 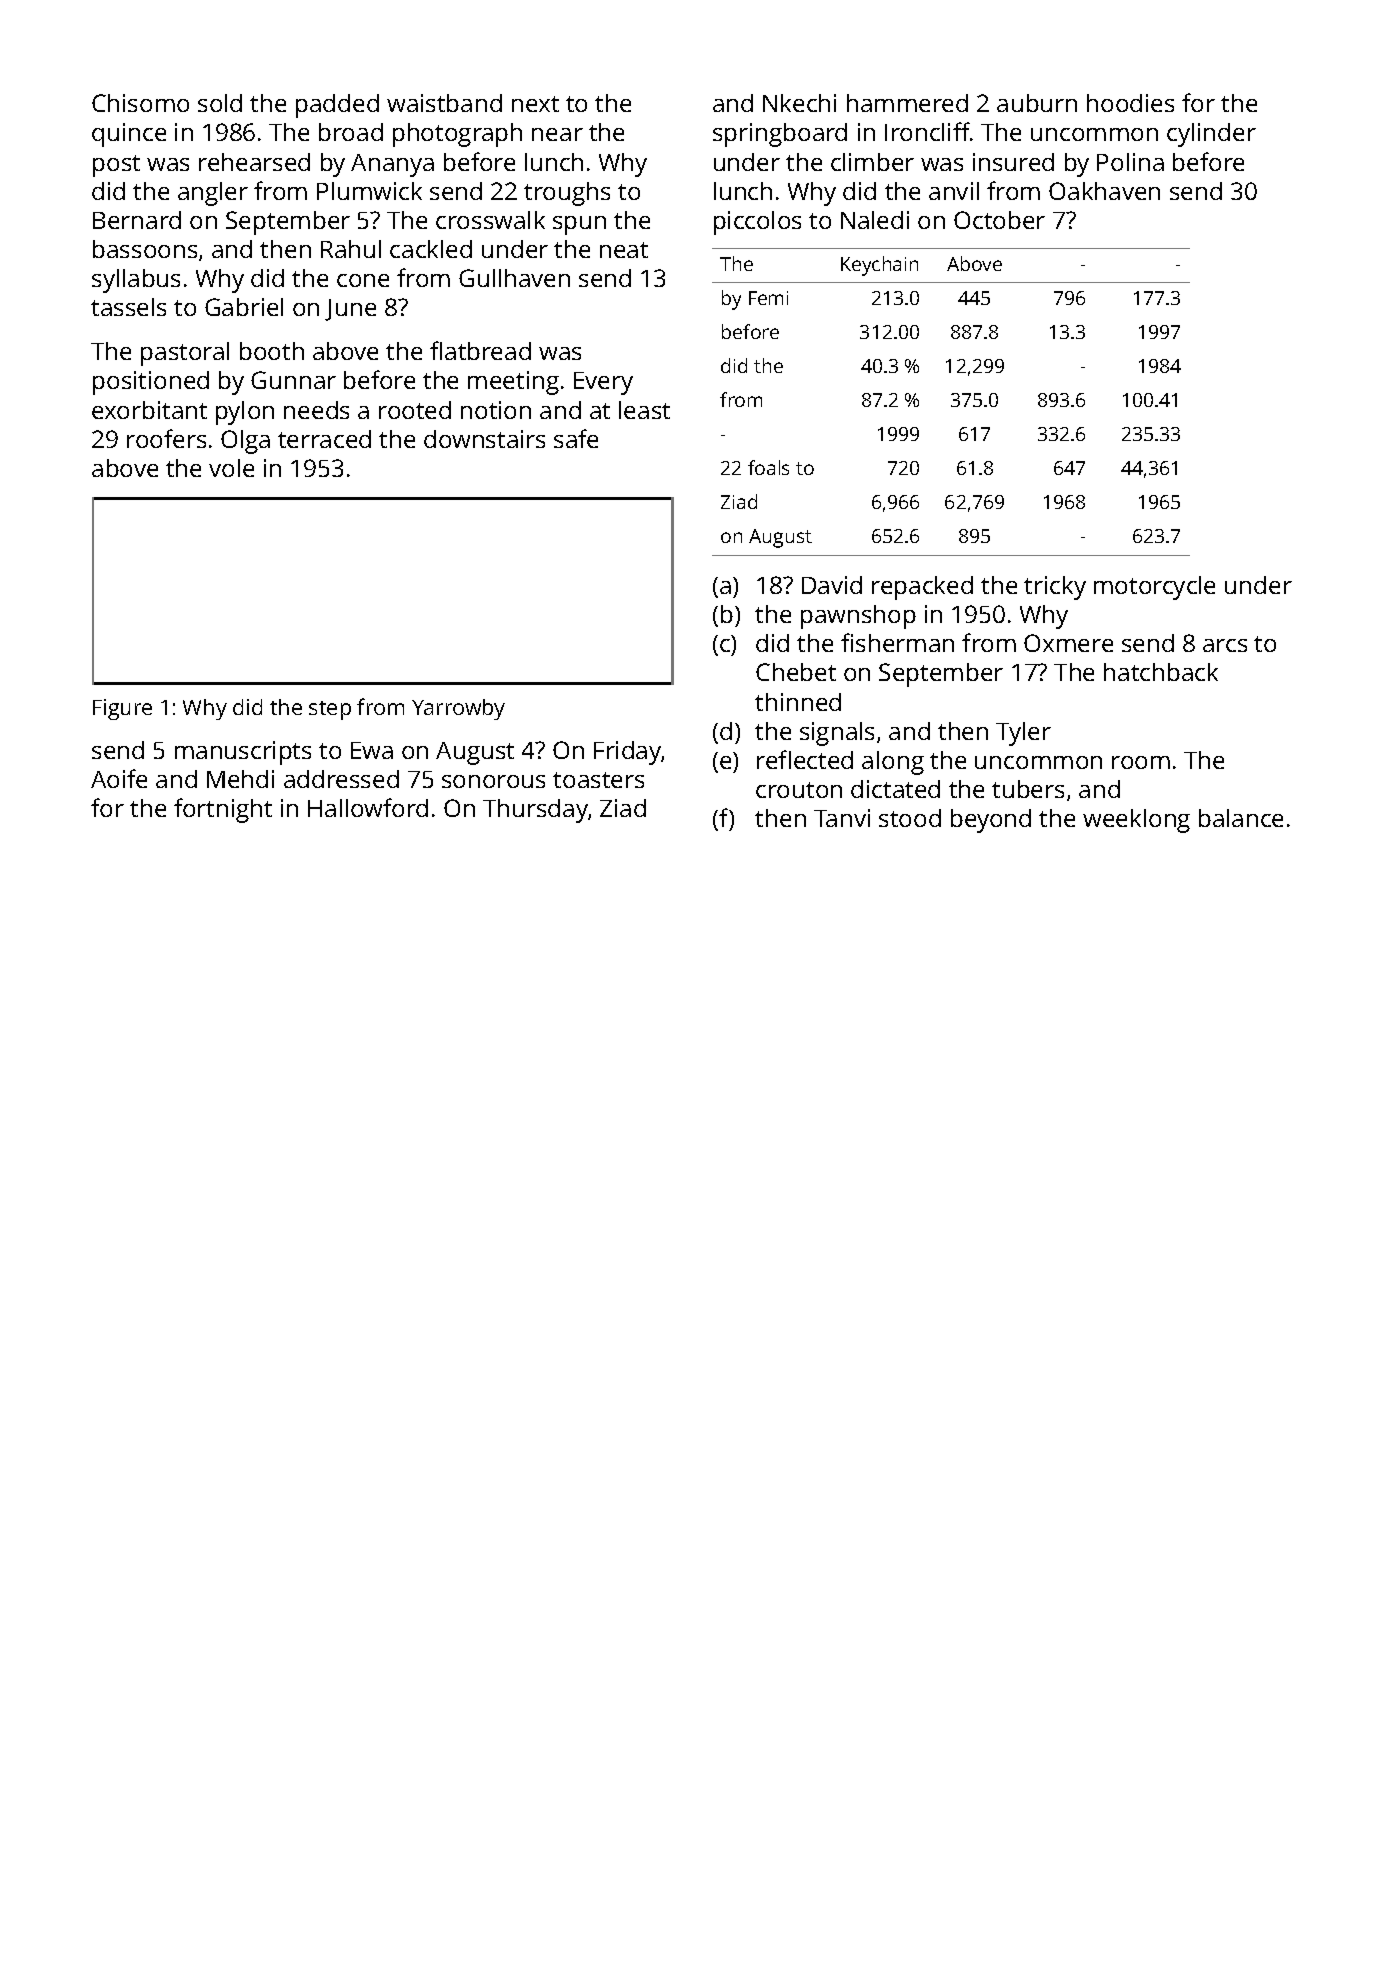 What do you see at coordinates (330, 710) in the image?
I see `step` at bounding box center [330, 710].
